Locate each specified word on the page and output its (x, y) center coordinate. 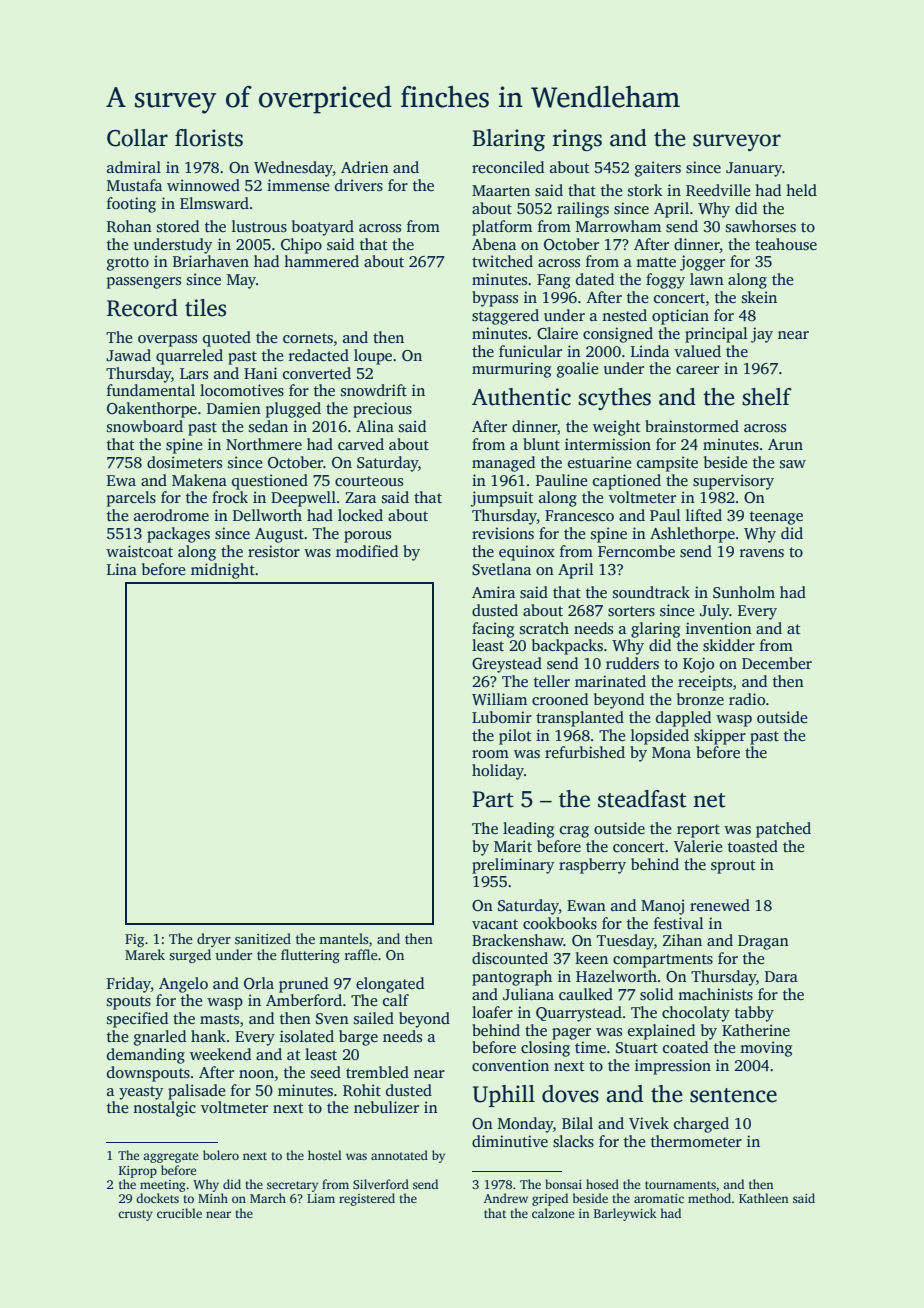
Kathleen (764, 1198)
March (268, 1198)
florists (209, 138)
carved (361, 444)
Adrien (365, 167)
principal (716, 335)
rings (577, 140)
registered (367, 1199)
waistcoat (139, 551)
